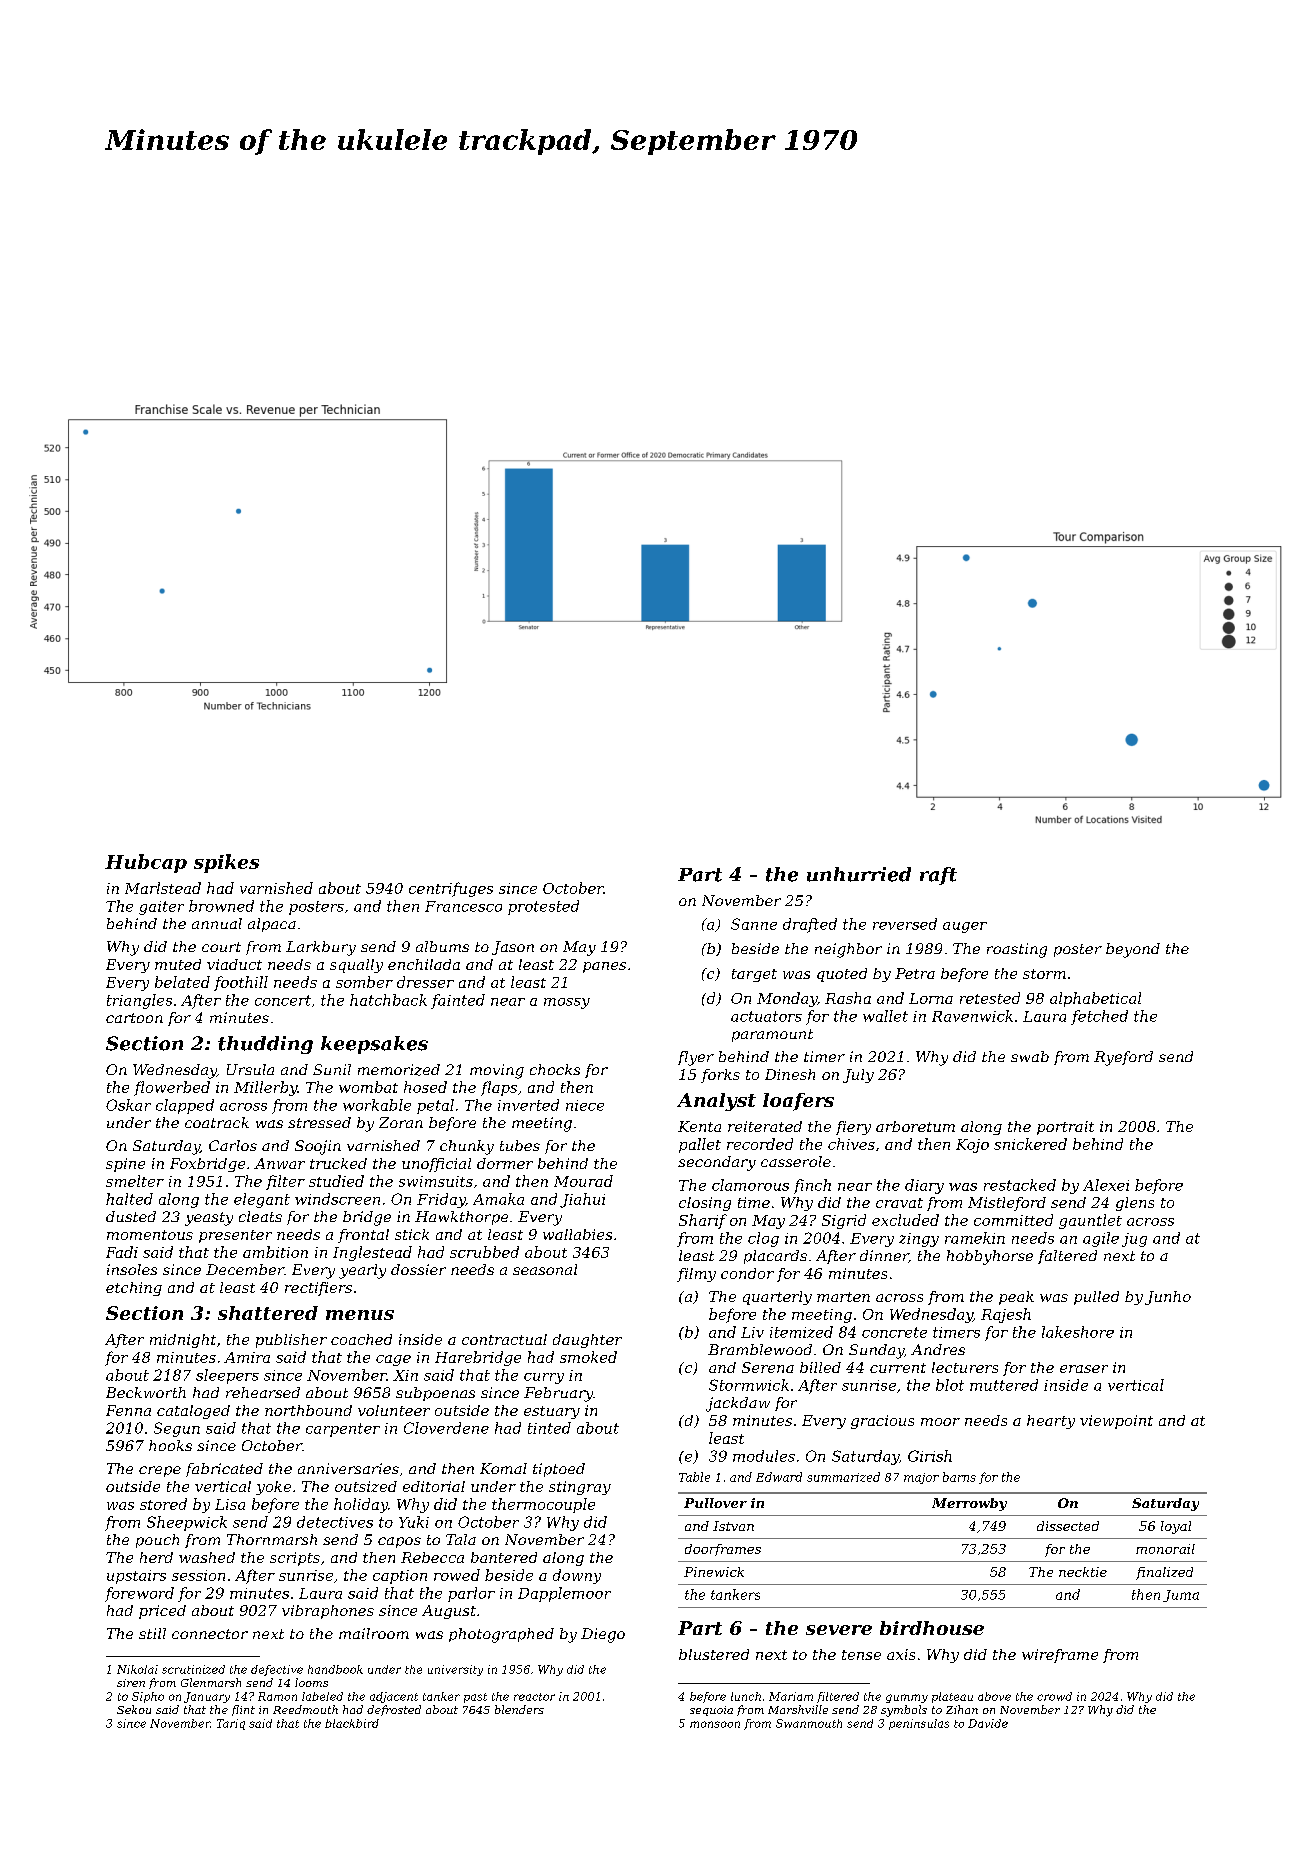 This screenshot has height=1857, width=1313. I want to click on unhurried, so click(859, 874).
